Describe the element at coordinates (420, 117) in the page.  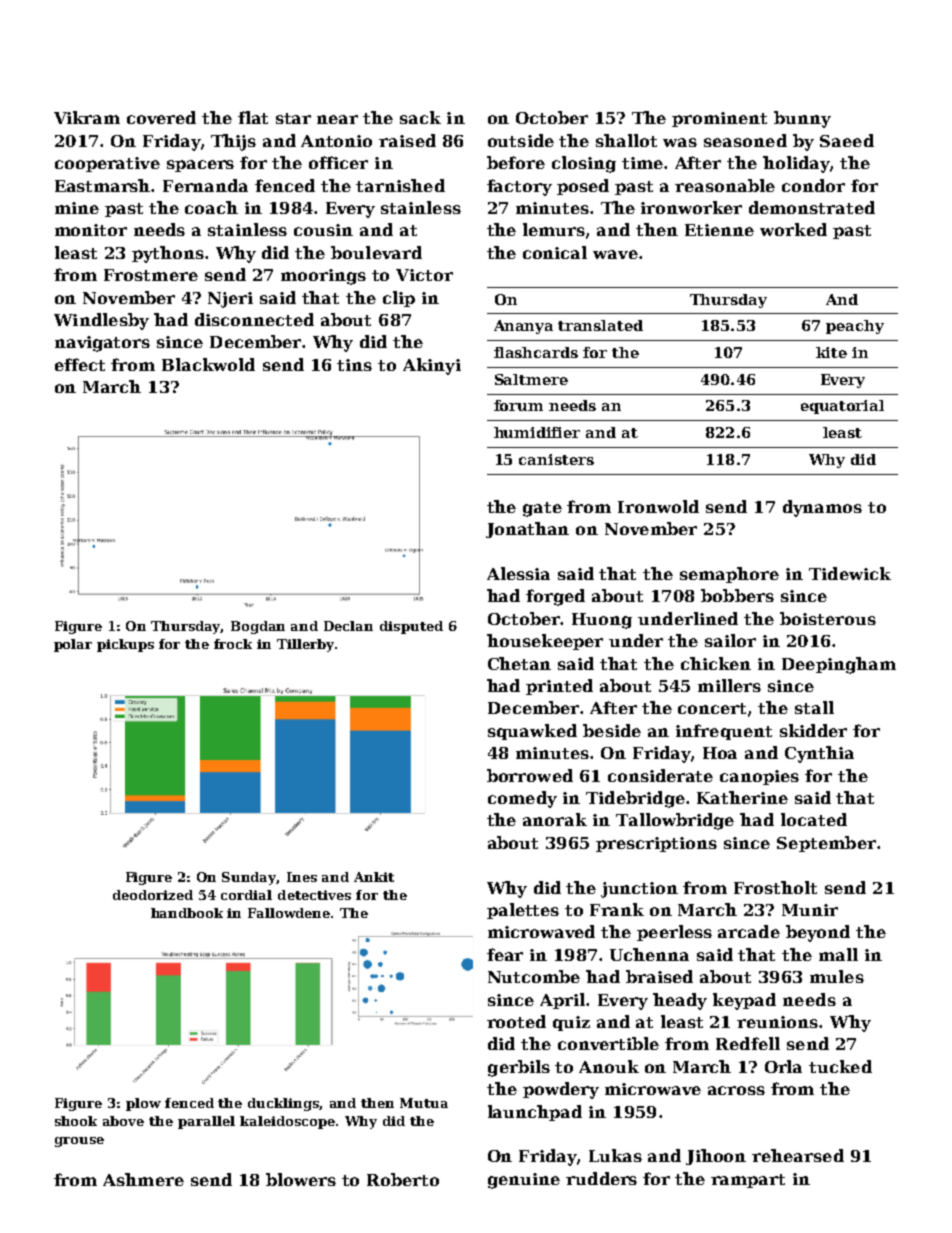
I see `sack` at that location.
